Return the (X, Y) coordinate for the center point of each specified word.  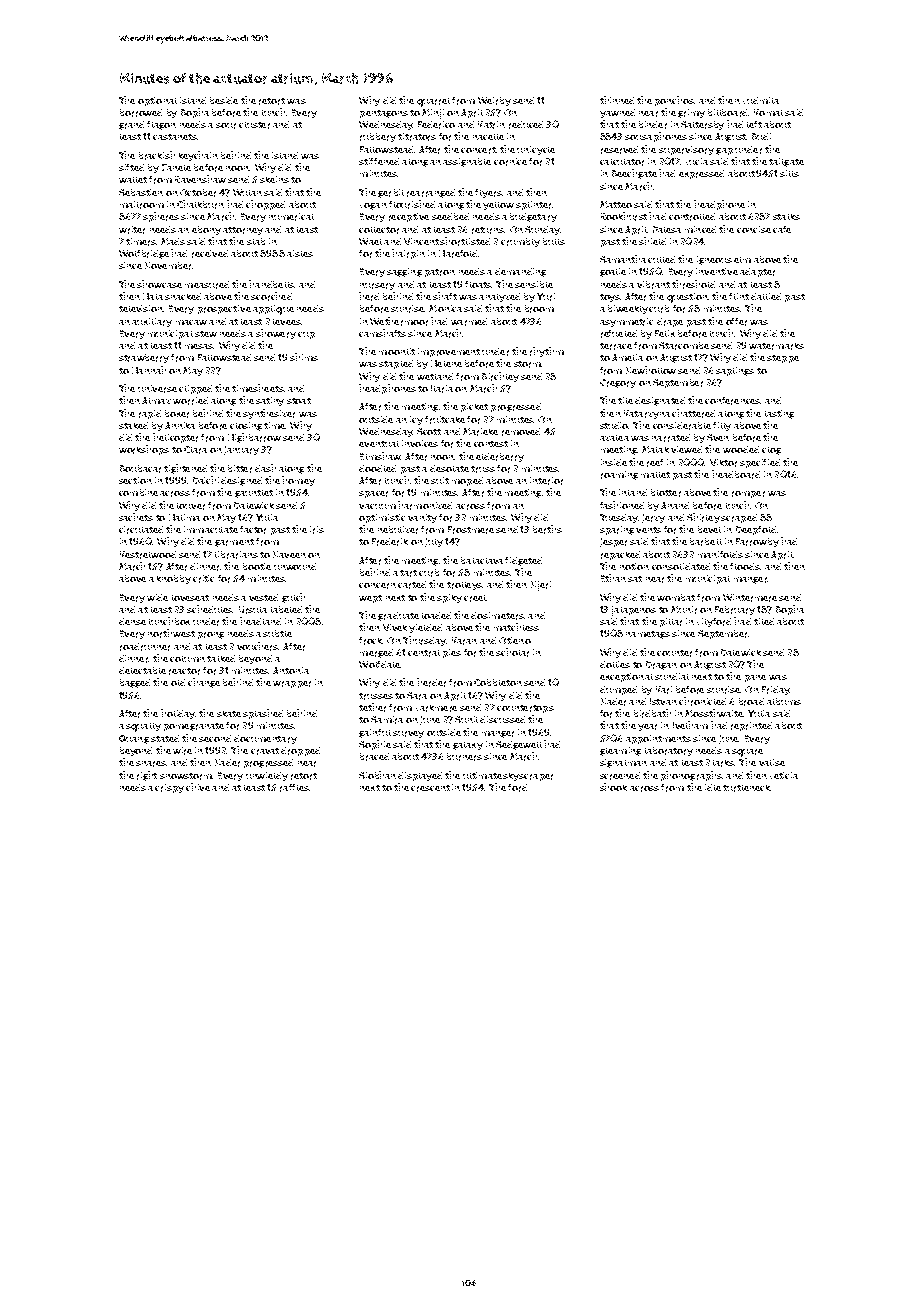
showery (276, 334)
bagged (135, 683)
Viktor (723, 463)
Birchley (500, 377)
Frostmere (471, 530)
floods (745, 566)
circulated (141, 530)
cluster (254, 125)
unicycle (536, 150)
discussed (502, 719)
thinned (617, 100)
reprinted (751, 726)
